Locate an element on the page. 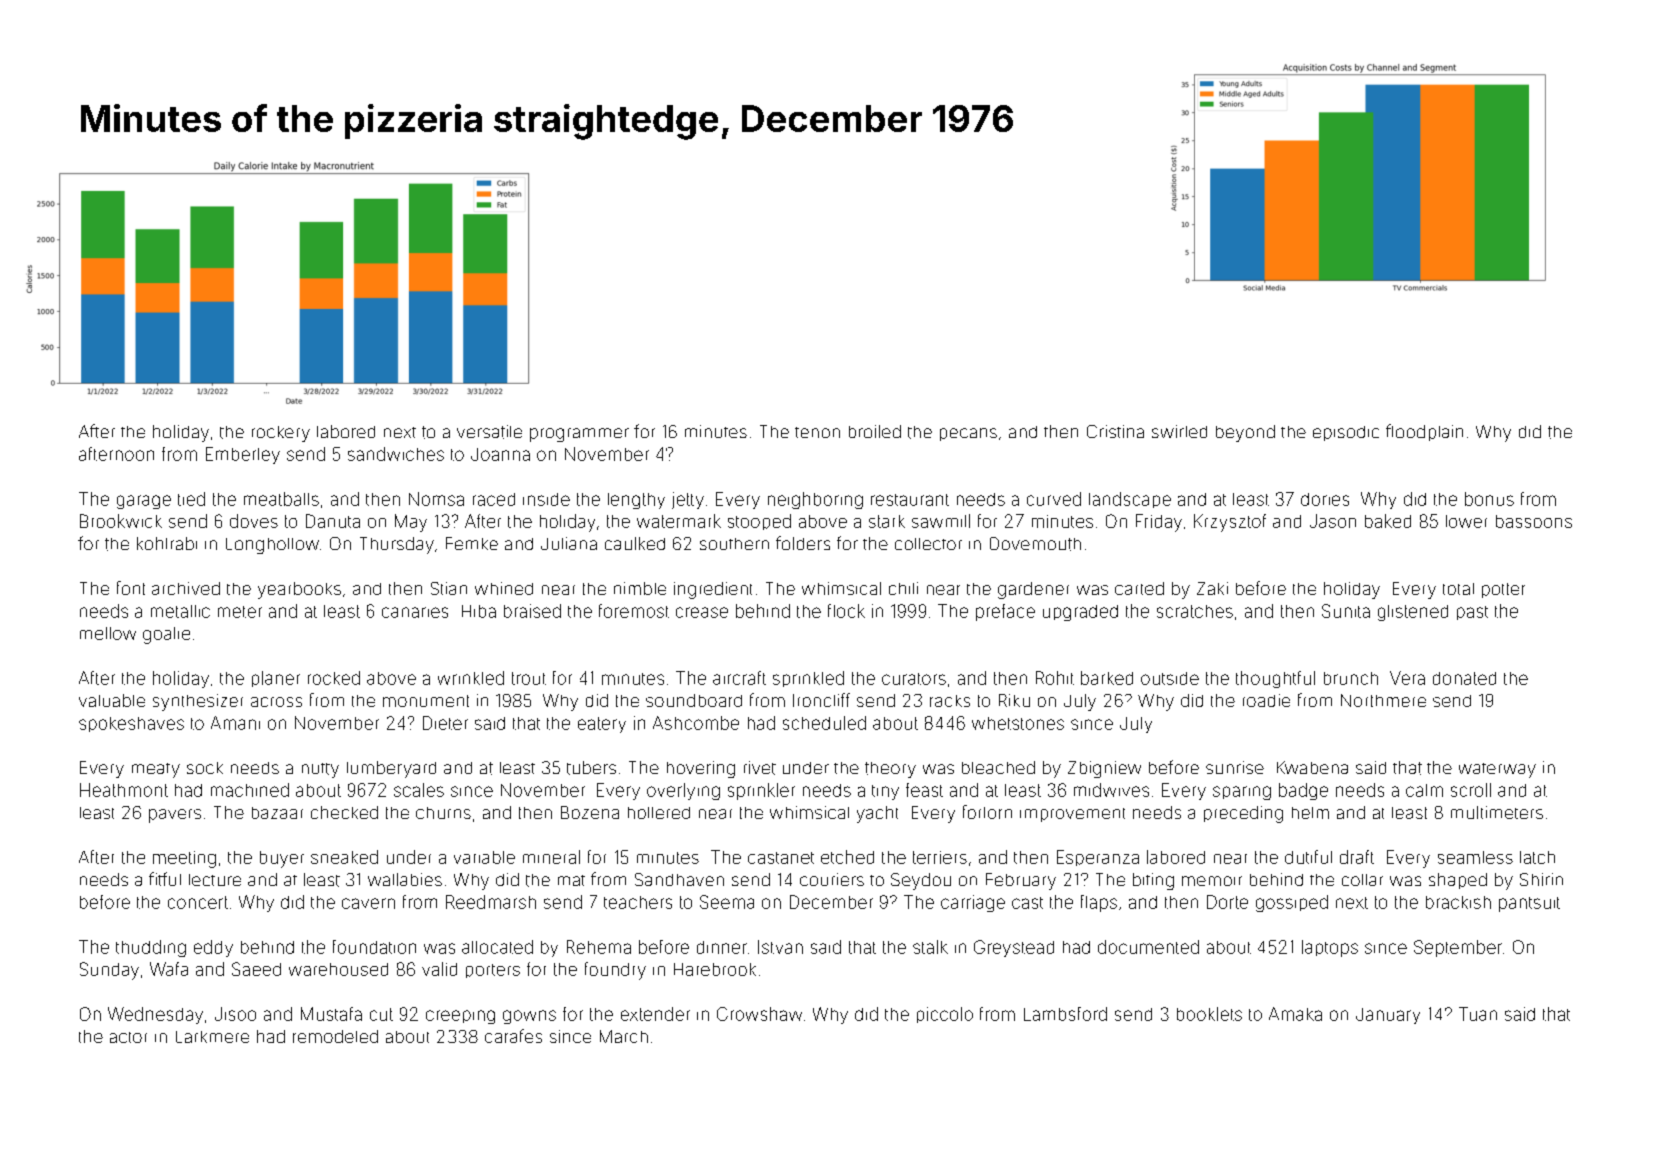  hollered is located at coordinates (659, 813).
